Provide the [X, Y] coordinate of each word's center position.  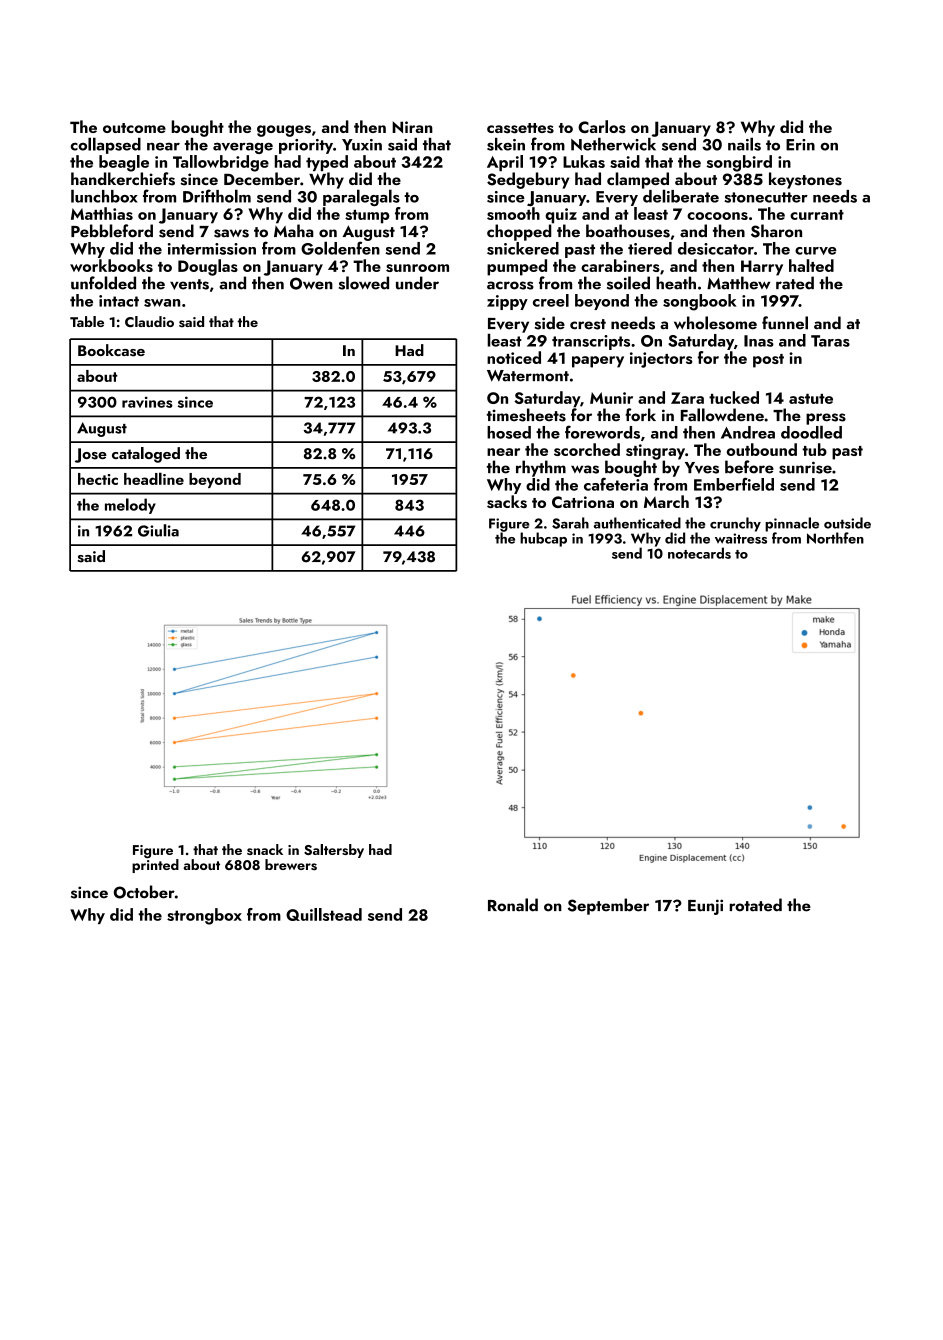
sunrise [805, 467]
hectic [98, 479]
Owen [311, 283]
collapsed [105, 145]
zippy [507, 302]
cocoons [717, 216]
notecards [699, 553]
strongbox [204, 916]
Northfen [835, 538]
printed [155, 866]
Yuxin [362, 145]
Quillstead [324, 914]
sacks [507, 501]
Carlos [602, 127]
